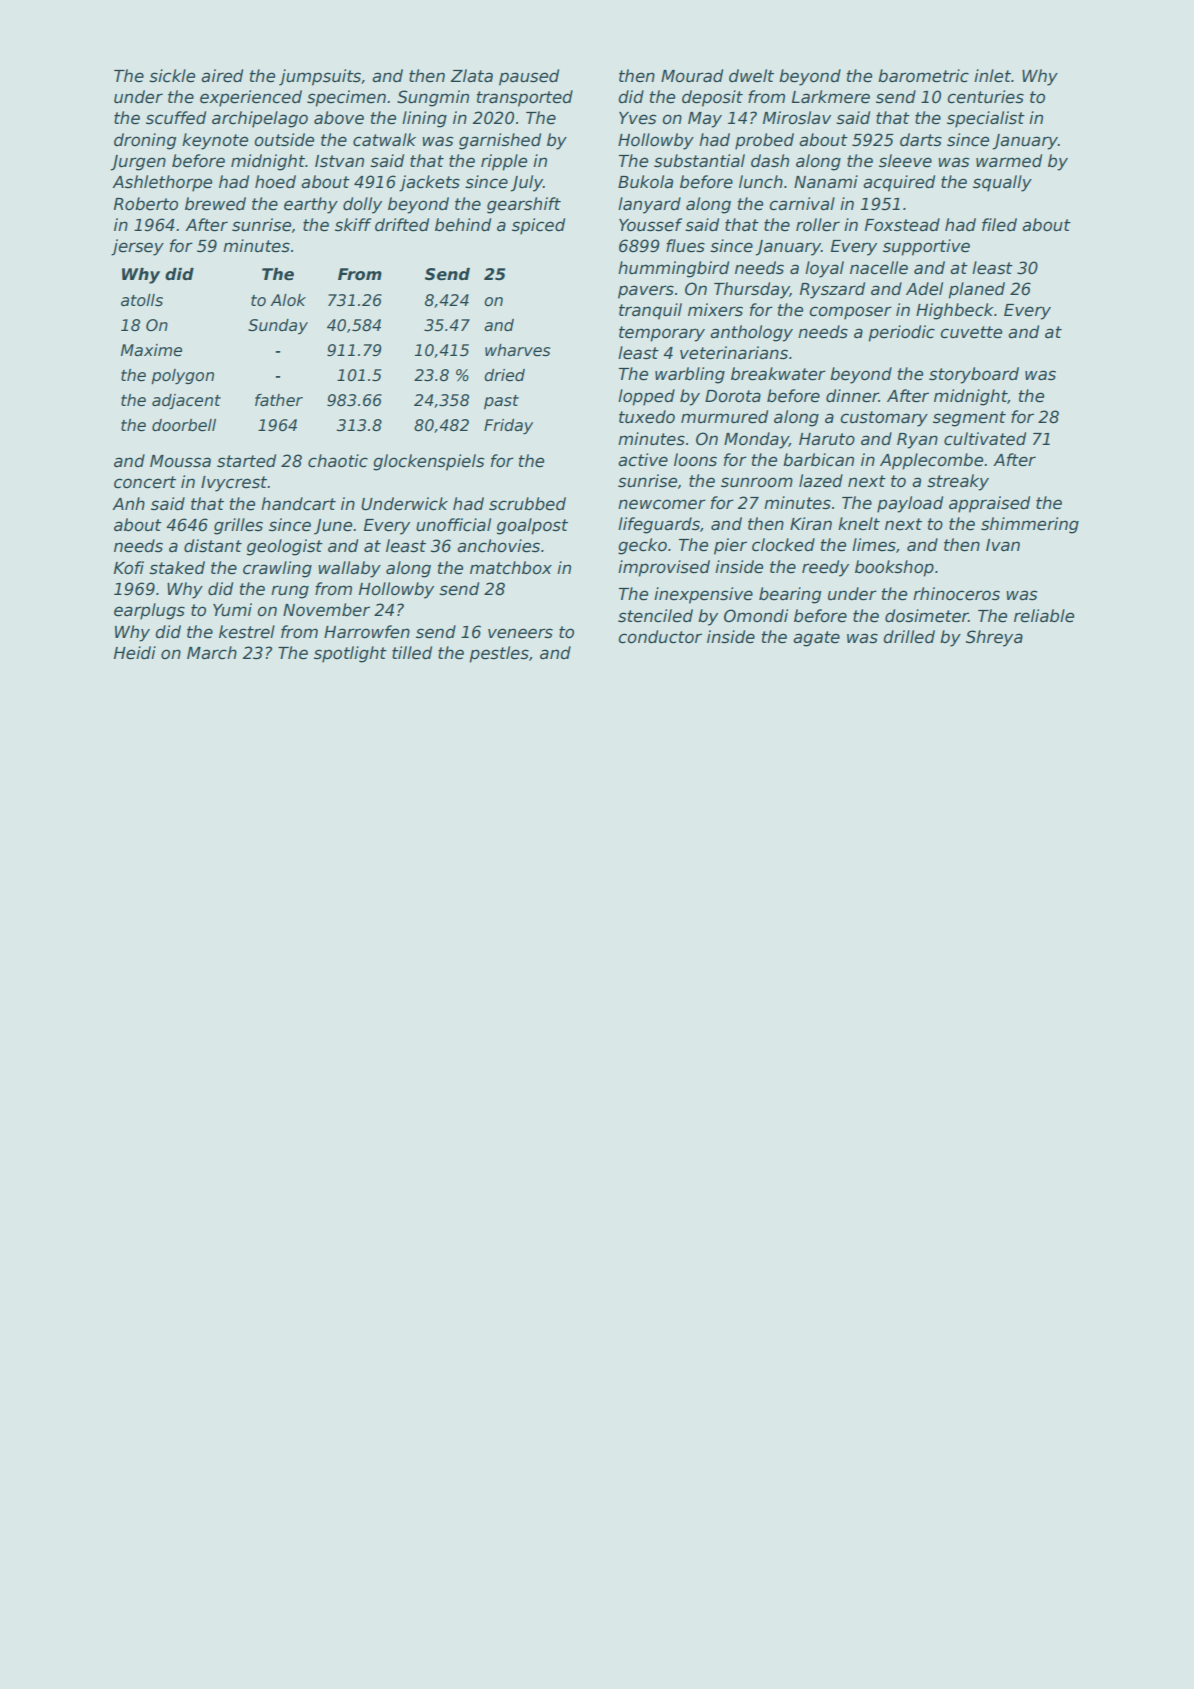 The width and height of the page is (1194, 1689). What do you see at coordinates (976, 290) in the page?
I see `planed` at bounding box center [976, 290].
